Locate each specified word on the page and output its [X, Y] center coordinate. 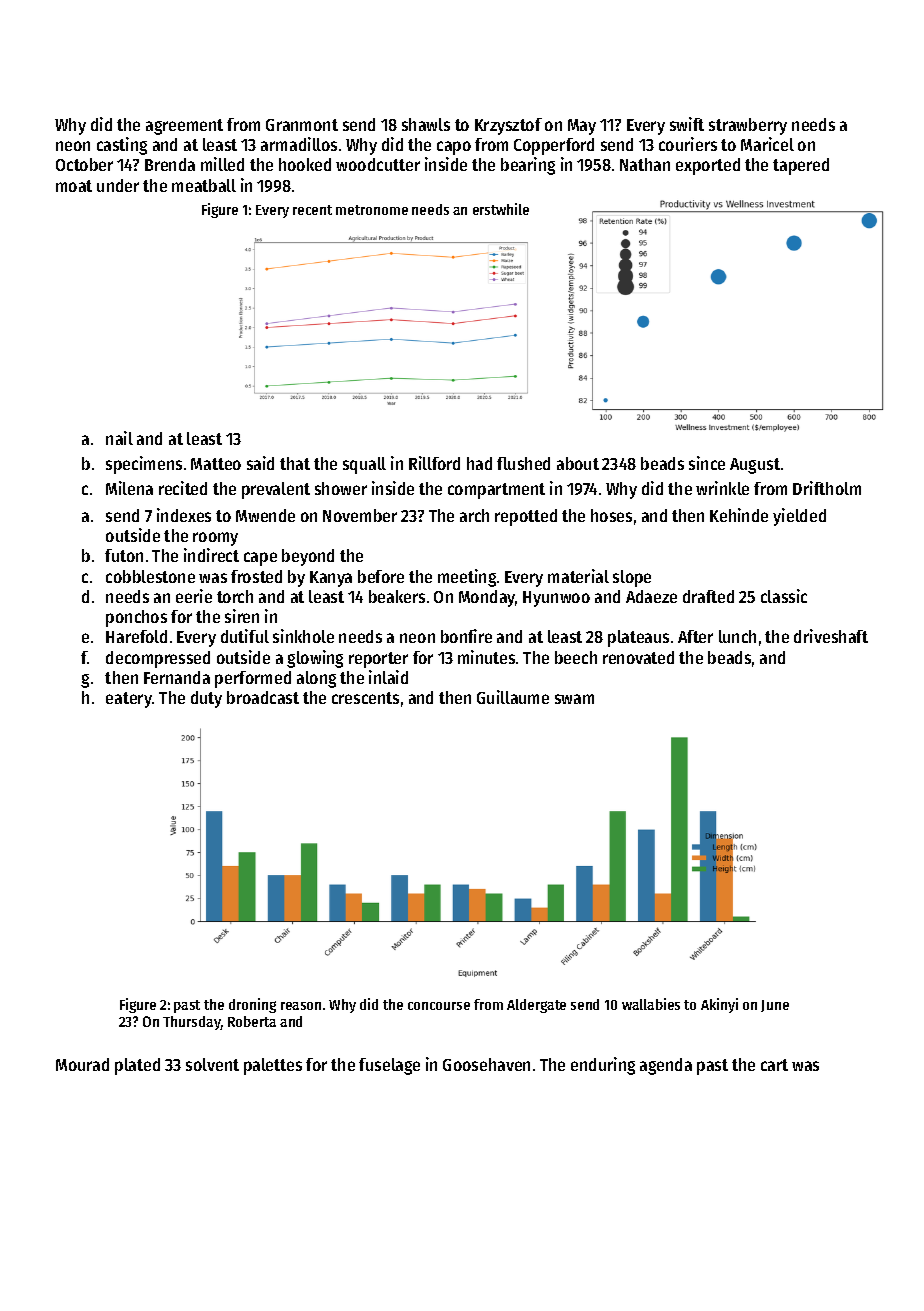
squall [364, 465]
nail [119, 438]
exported [708, 166]
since [707, 463]
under [118, 185]
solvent [212, 1064]
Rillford [434, 463]
